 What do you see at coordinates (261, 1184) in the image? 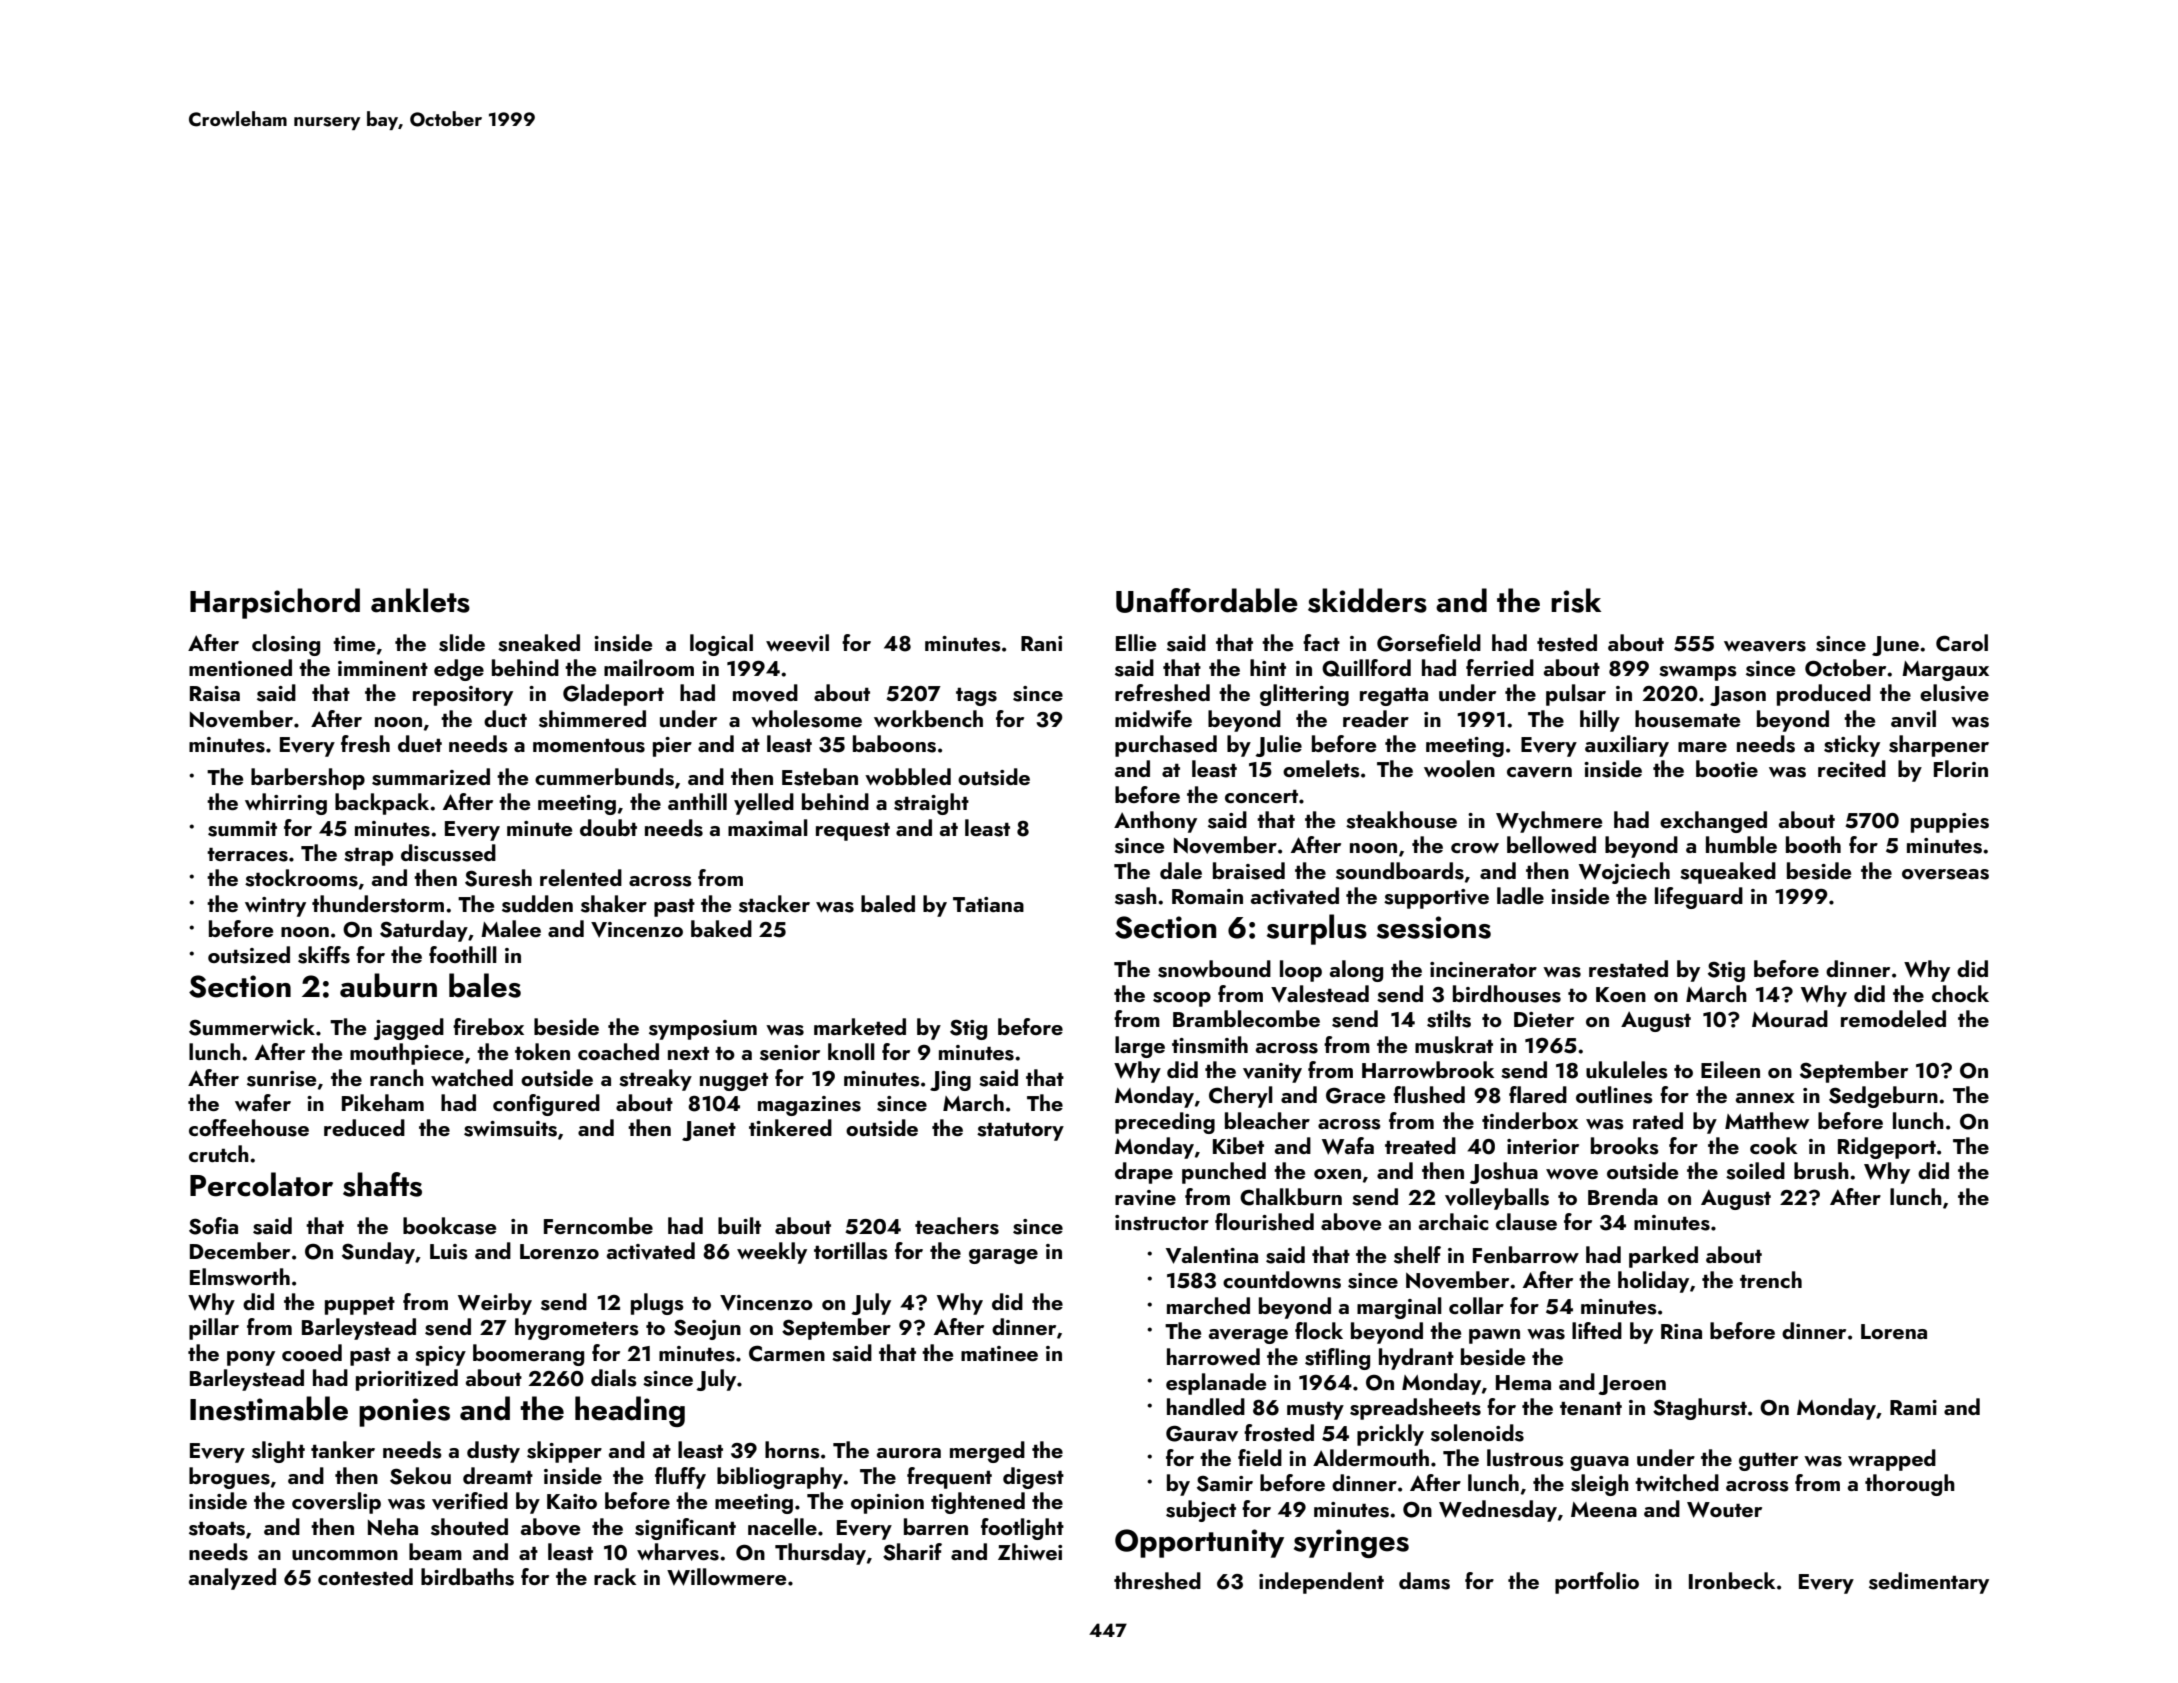
I see `Percolator` at bounding box center [261, 1184].
